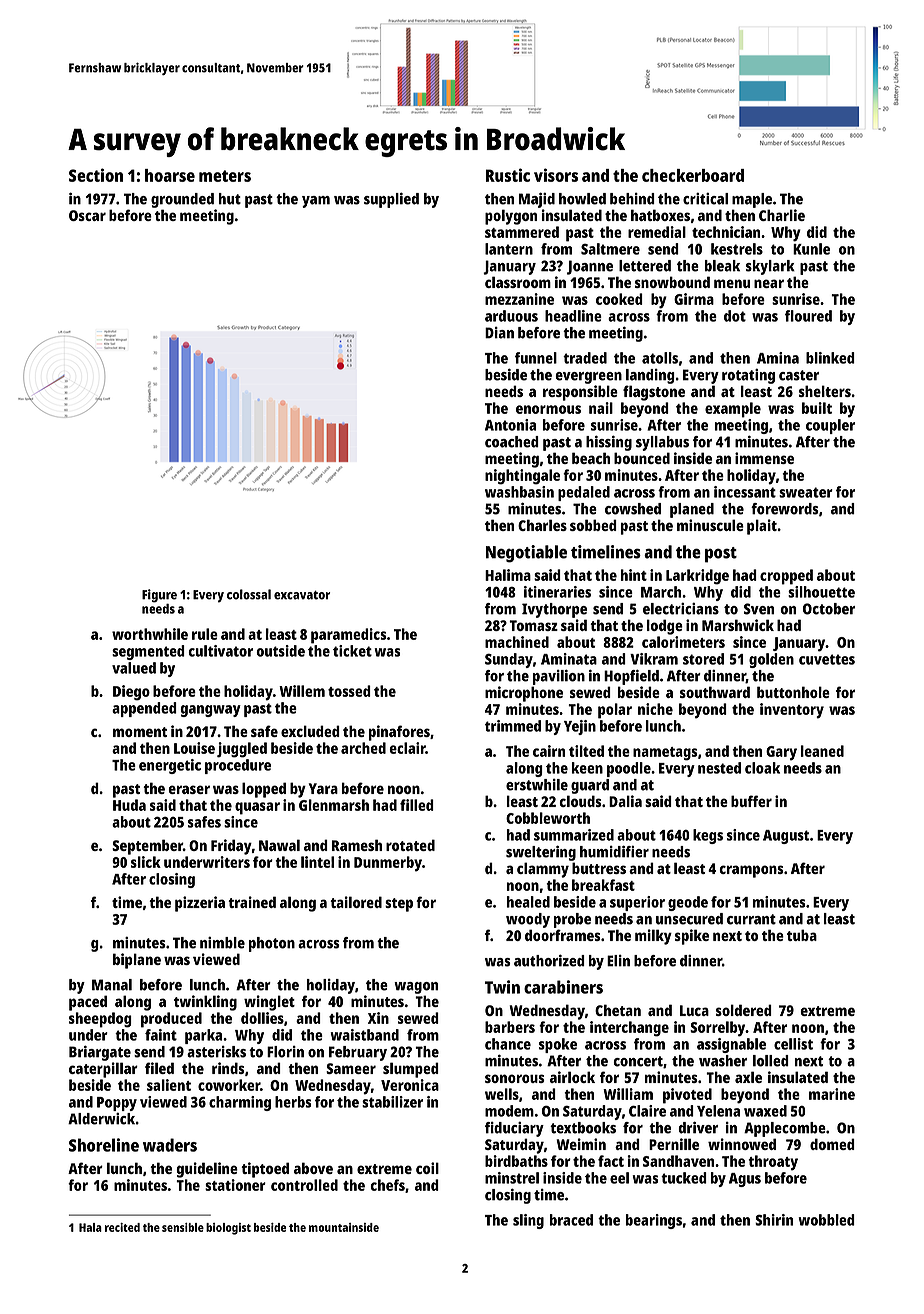  Describe the element at coordinates (512, 442) in the page. I see `coached` at that location.
